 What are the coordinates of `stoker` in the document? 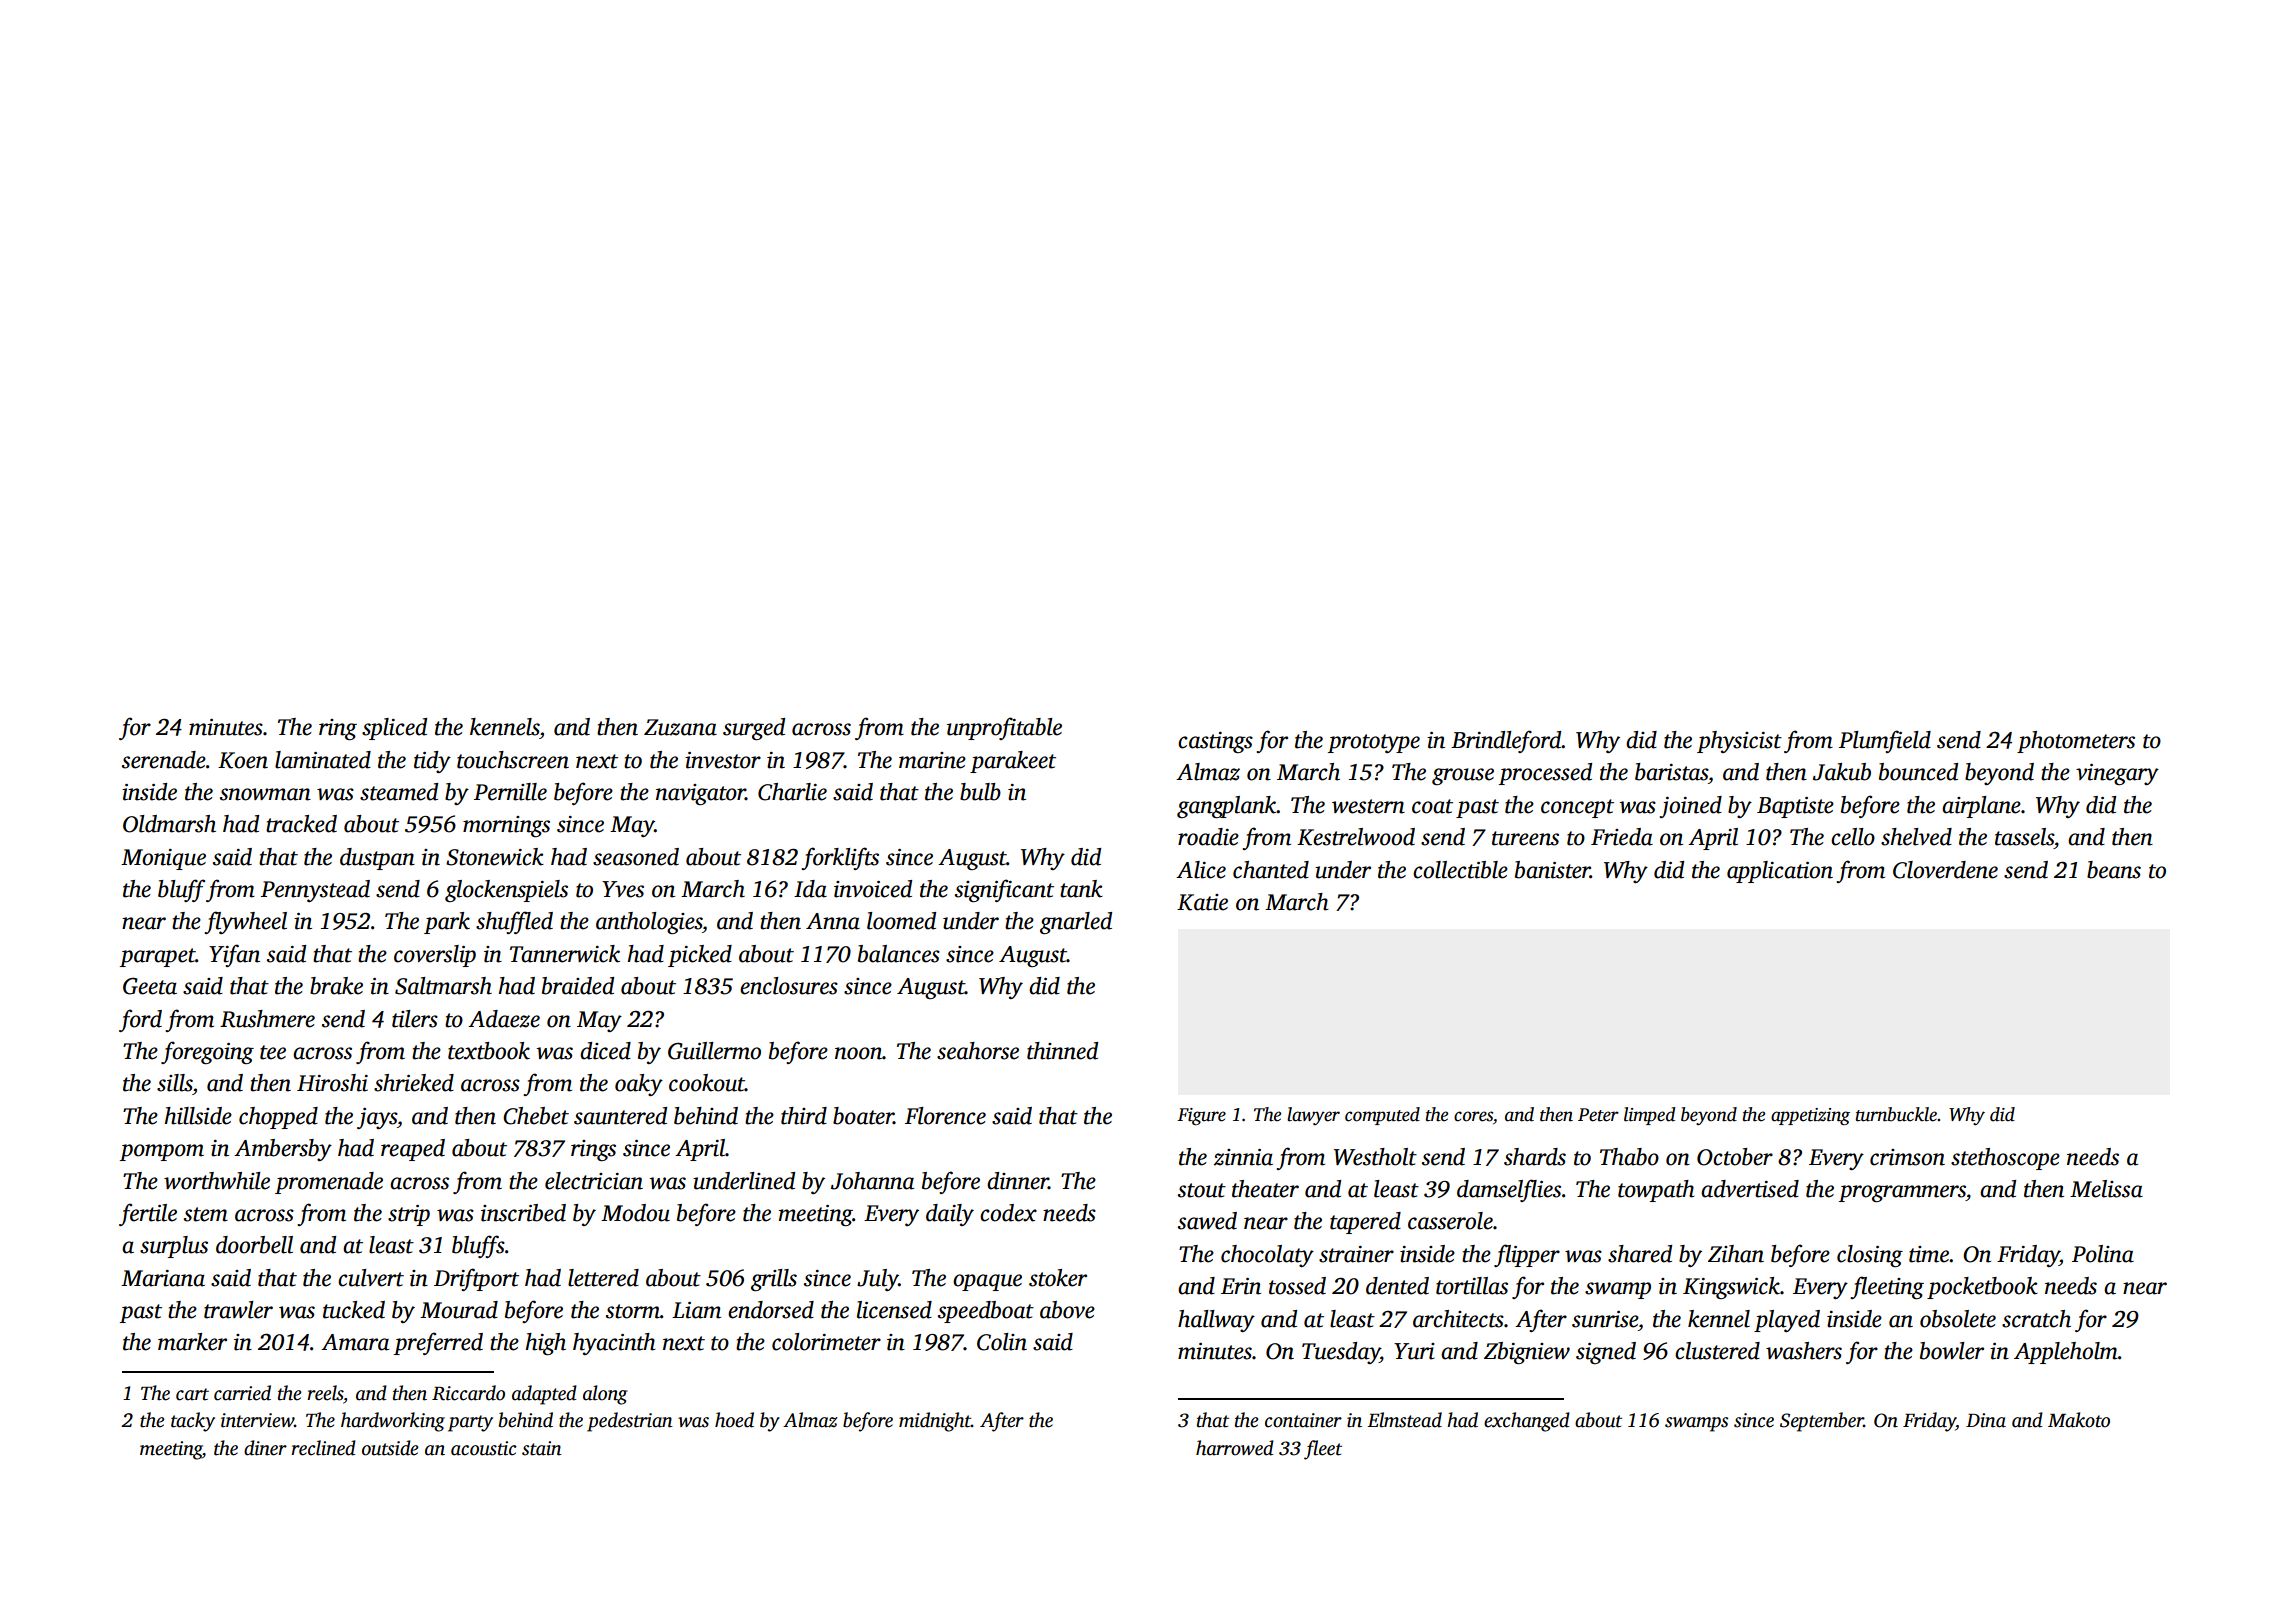 It's located at (1058, 1278).
